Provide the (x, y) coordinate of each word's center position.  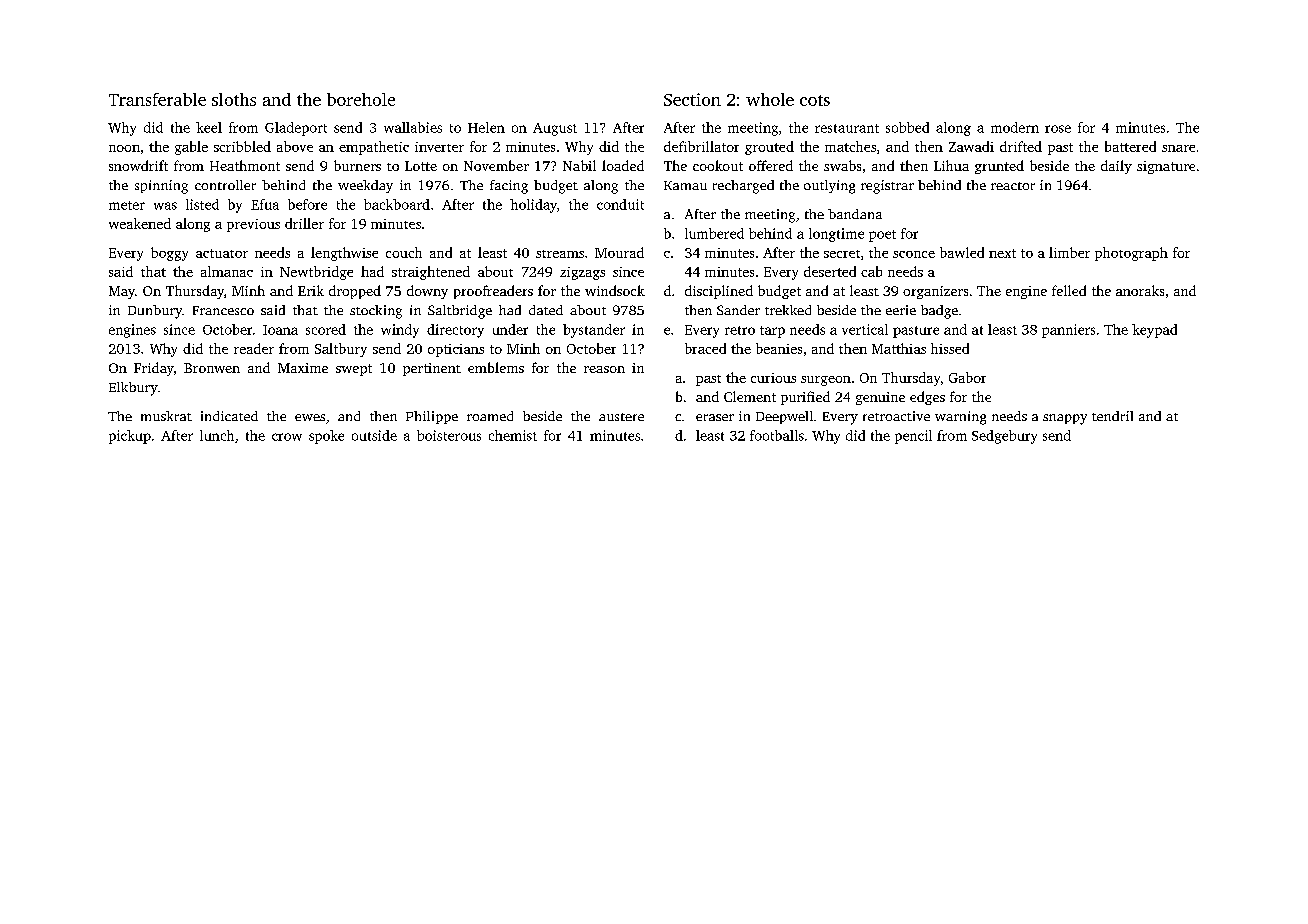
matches (850, 146)
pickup (130, 437)
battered (1130, 146)
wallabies (413, 127)
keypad (1154, 331)
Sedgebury (1004, 437)
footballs (777, 435)
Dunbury (155, 312)
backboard (397, 204)
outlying (829, 187)
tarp (772, 332)
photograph (1131, 254)
